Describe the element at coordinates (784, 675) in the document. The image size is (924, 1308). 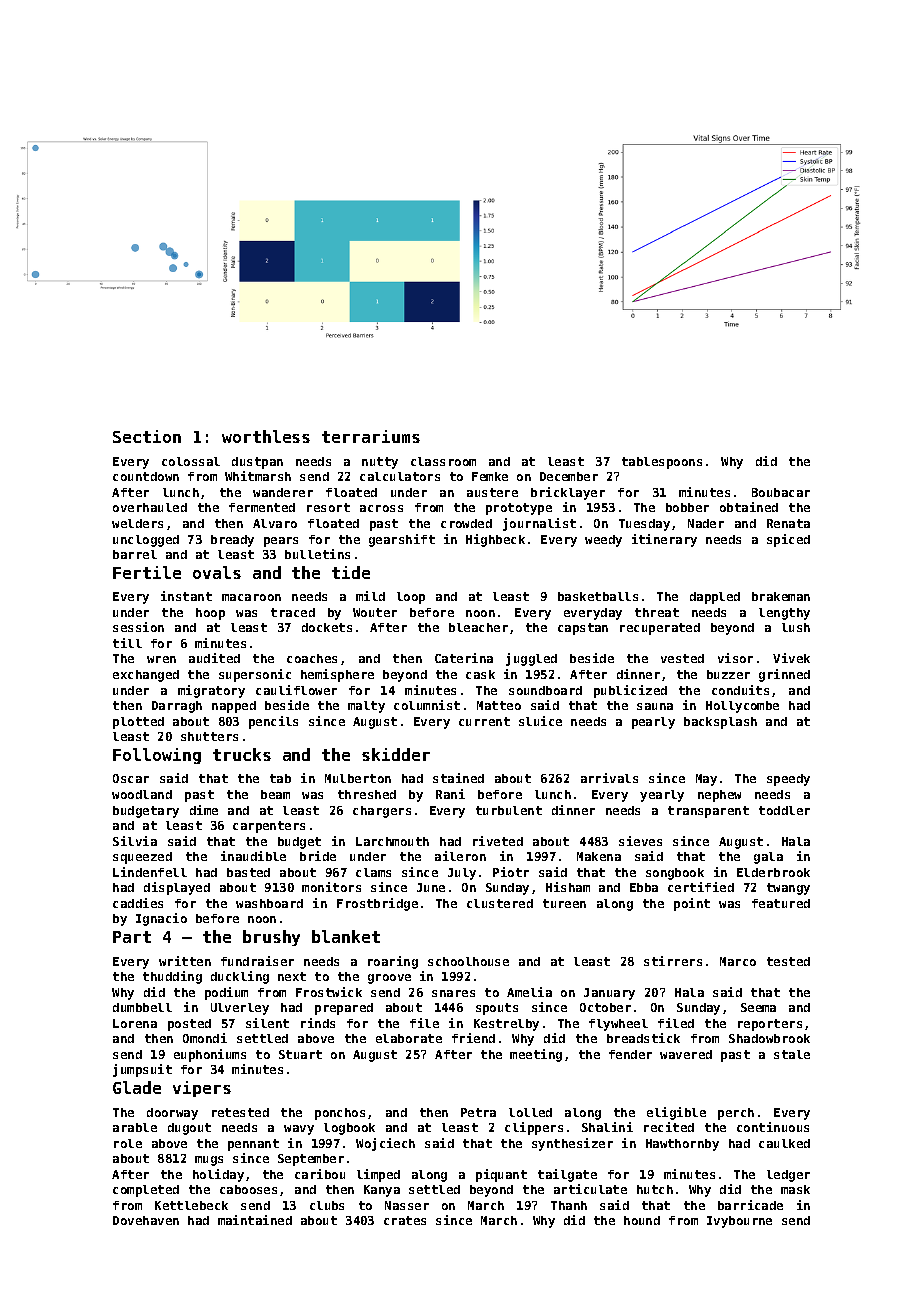
I see `grinned` at that location.
